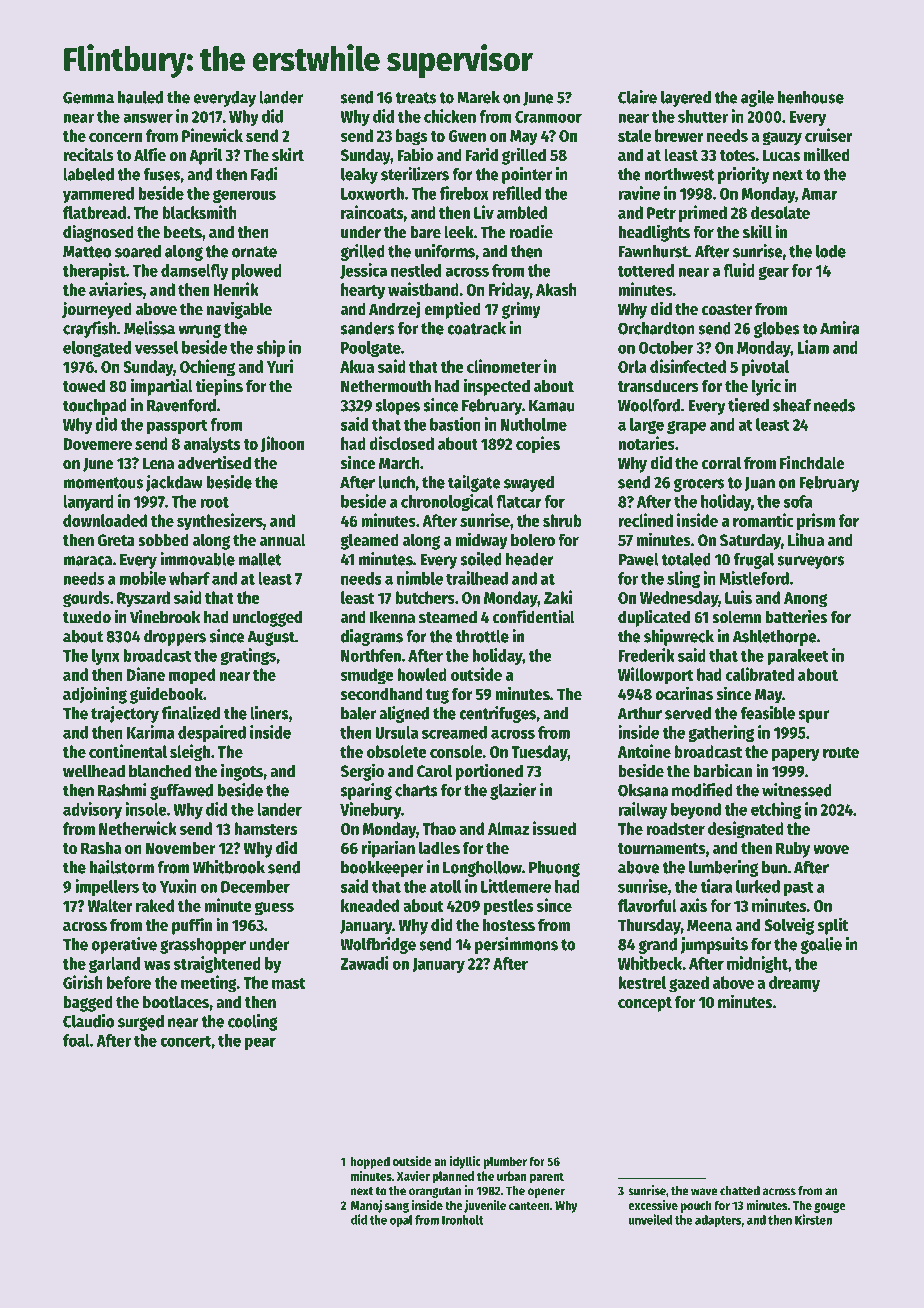 The width and height of the image is (924, 1308). What do you see at coordinates (686, 559) in the image?
I see `totaled` at bounding box center [686, 559].
